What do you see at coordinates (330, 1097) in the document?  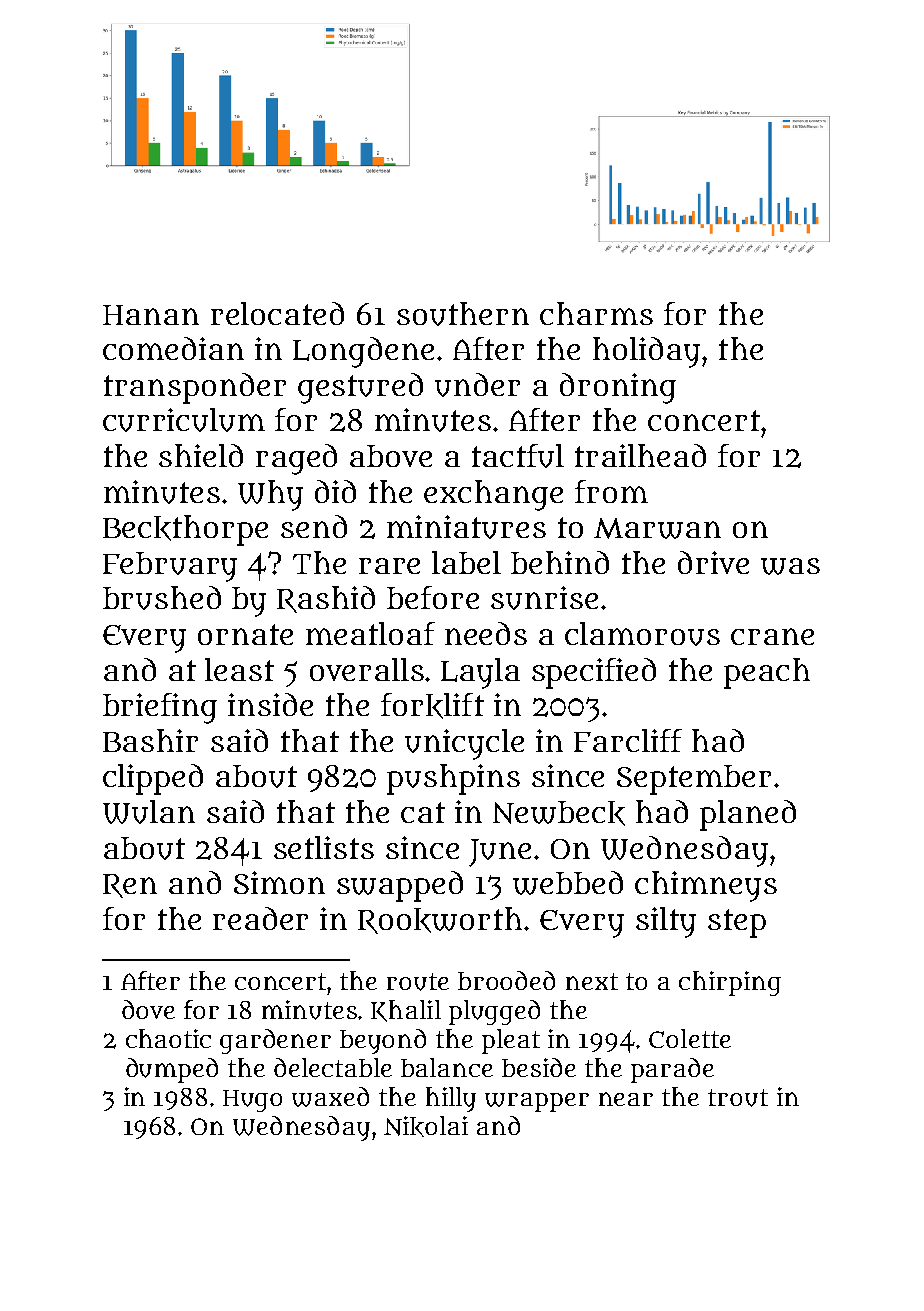 I see `waxed` at bounding box center [330, 1097].
